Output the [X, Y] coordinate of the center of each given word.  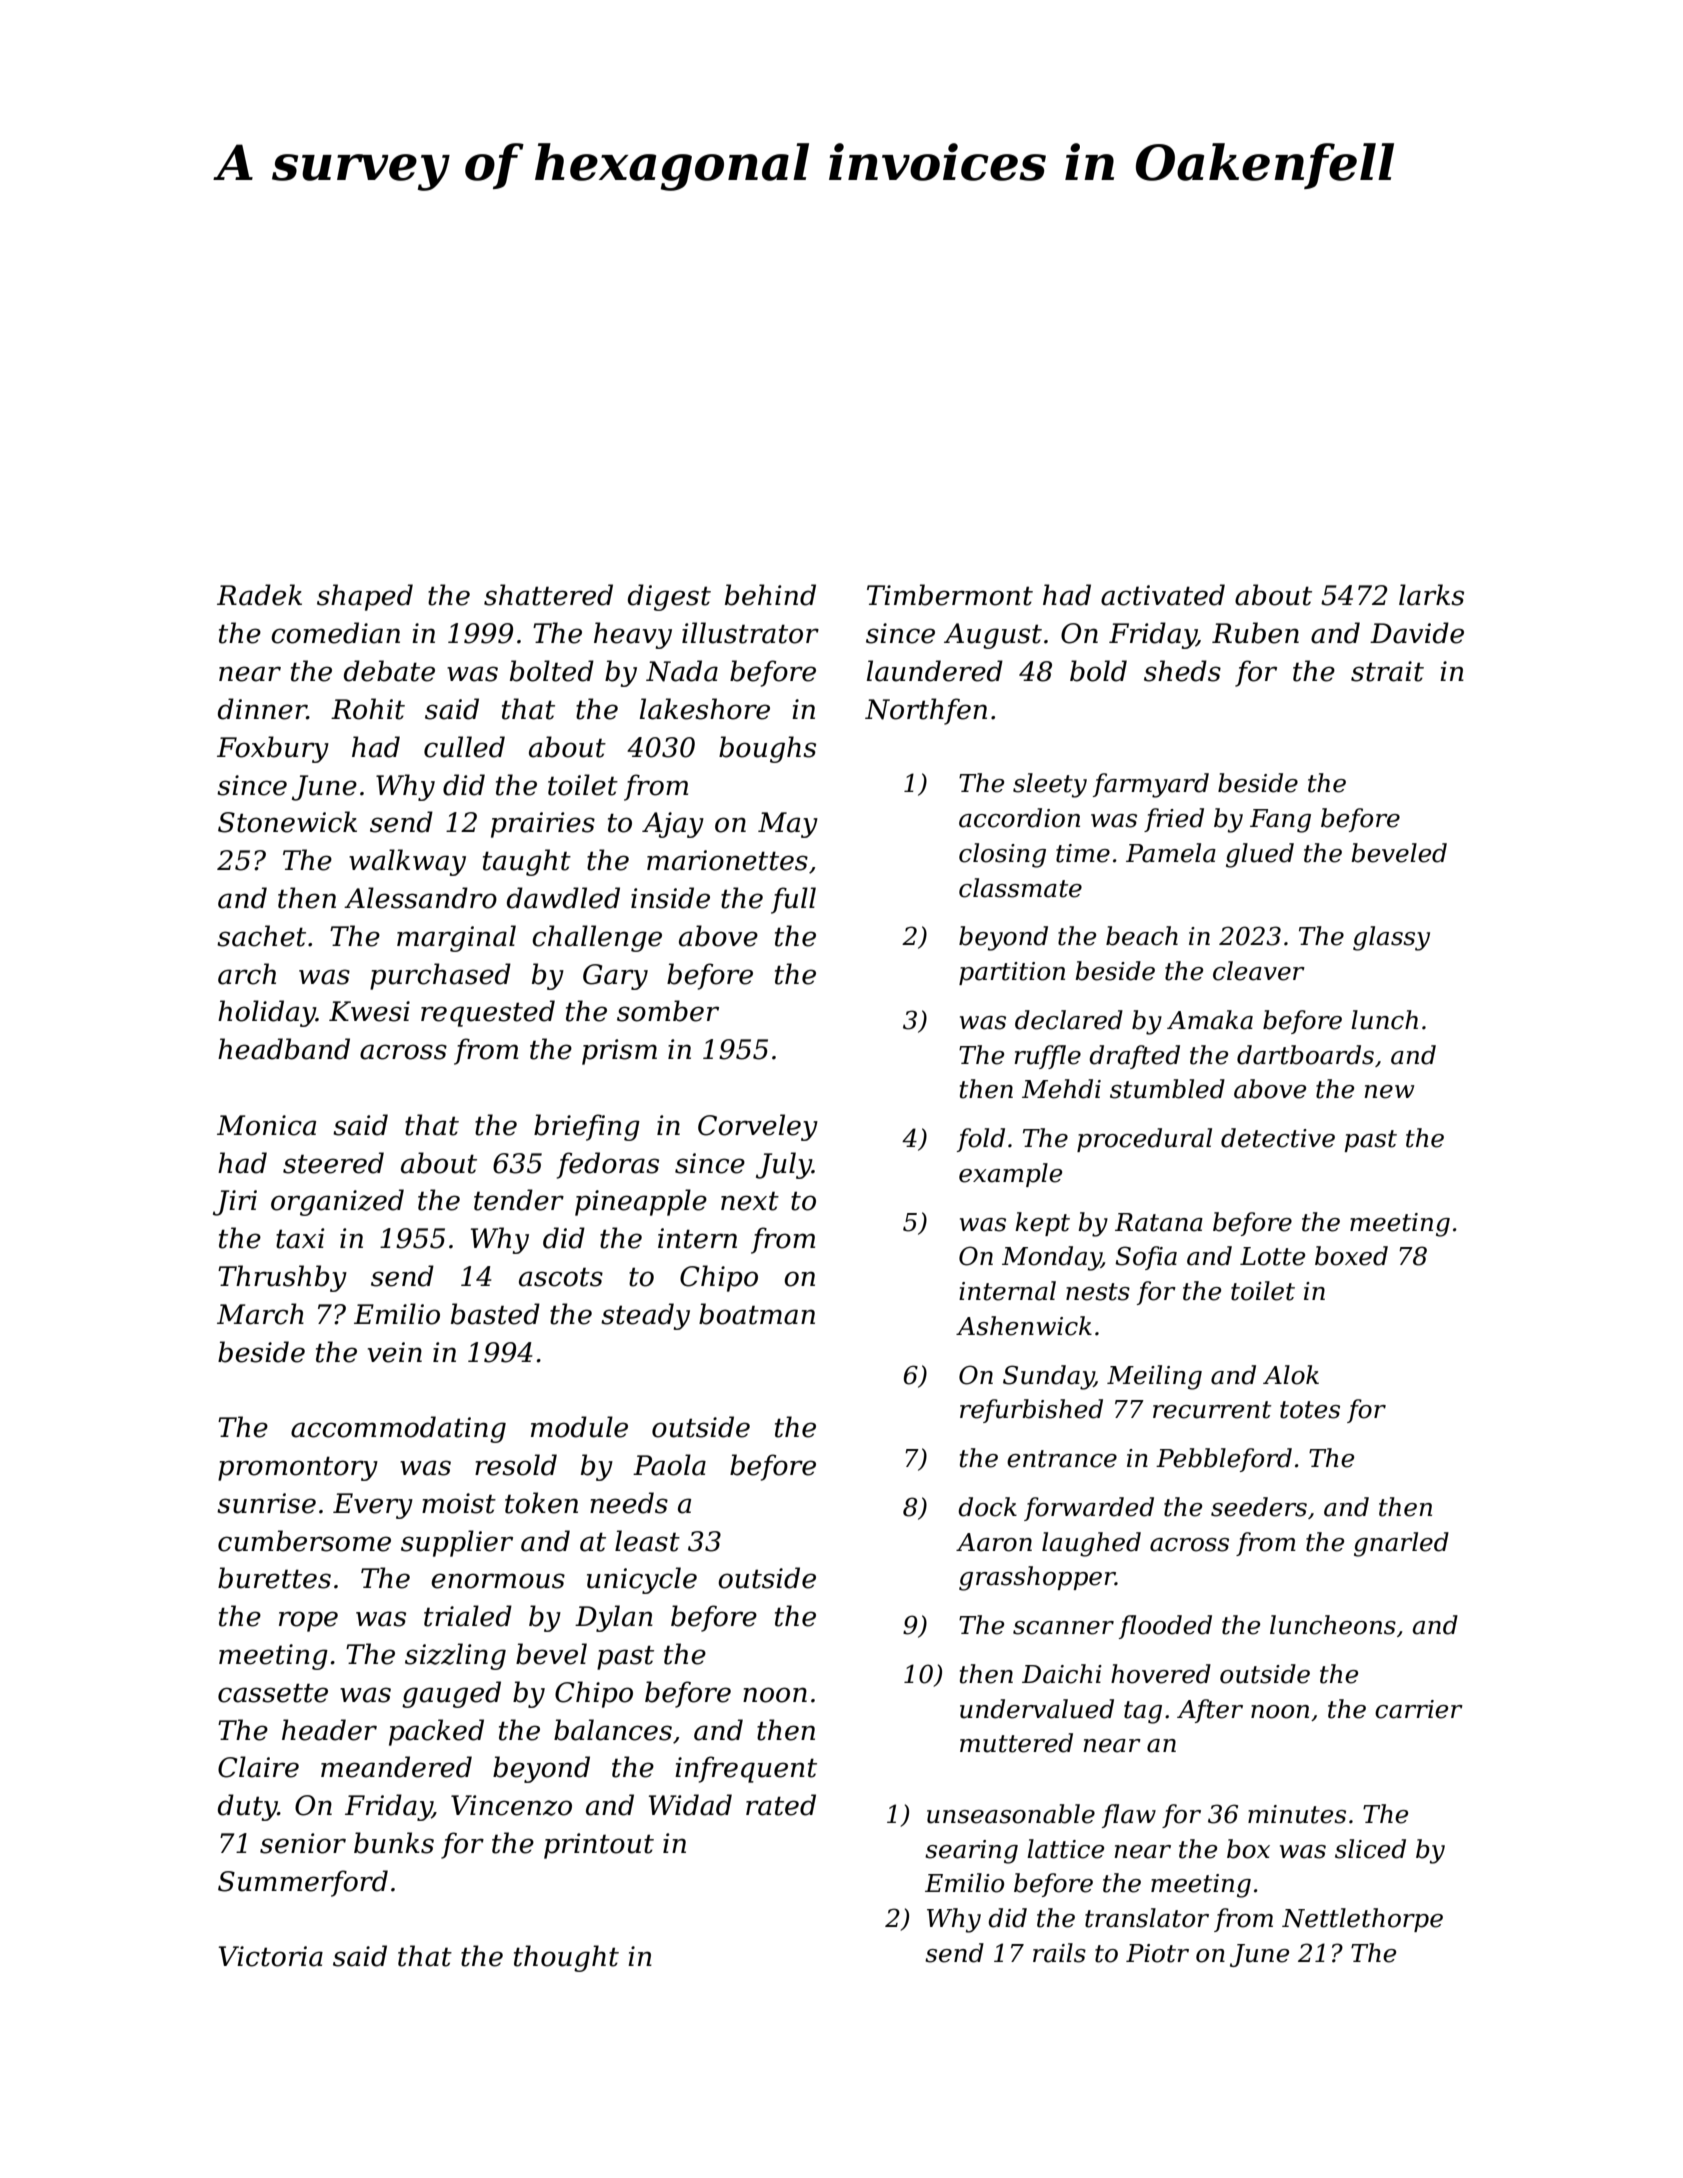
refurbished [1031, 1411]
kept [1042, 1224]
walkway [407, 862]
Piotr [1157, 1953]
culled [464, 747]
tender [519, 1200]
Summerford [303, 1883]
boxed [1351, 1256]
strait [1387, 671]
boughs [767, 749]
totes [1310, 1410]
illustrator [750, 633]
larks [1431, 595]
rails [1059, 1953]
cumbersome [304, 1541]
